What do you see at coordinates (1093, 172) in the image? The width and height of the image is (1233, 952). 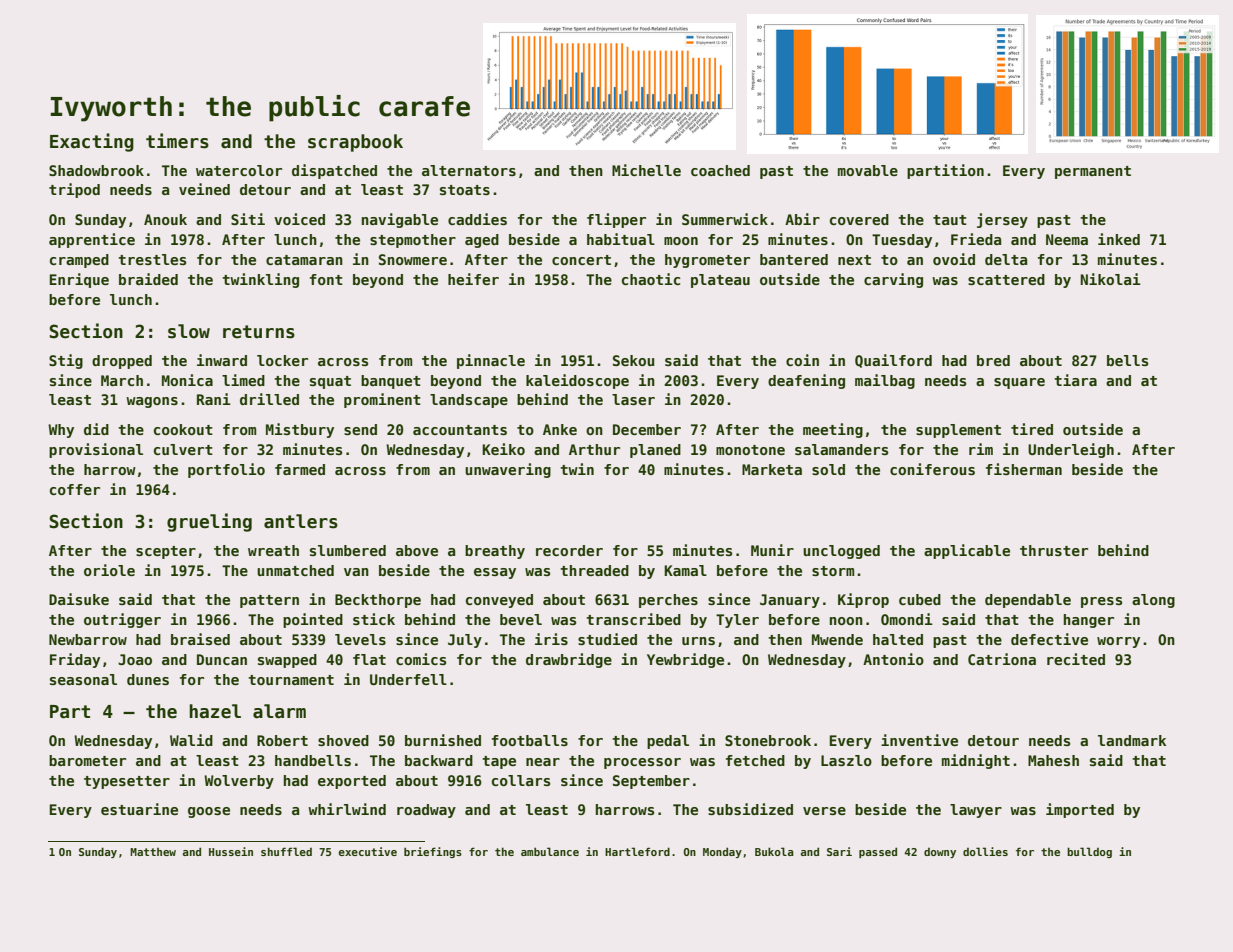 I see `permanent` at bounding box center [1093, 172].
